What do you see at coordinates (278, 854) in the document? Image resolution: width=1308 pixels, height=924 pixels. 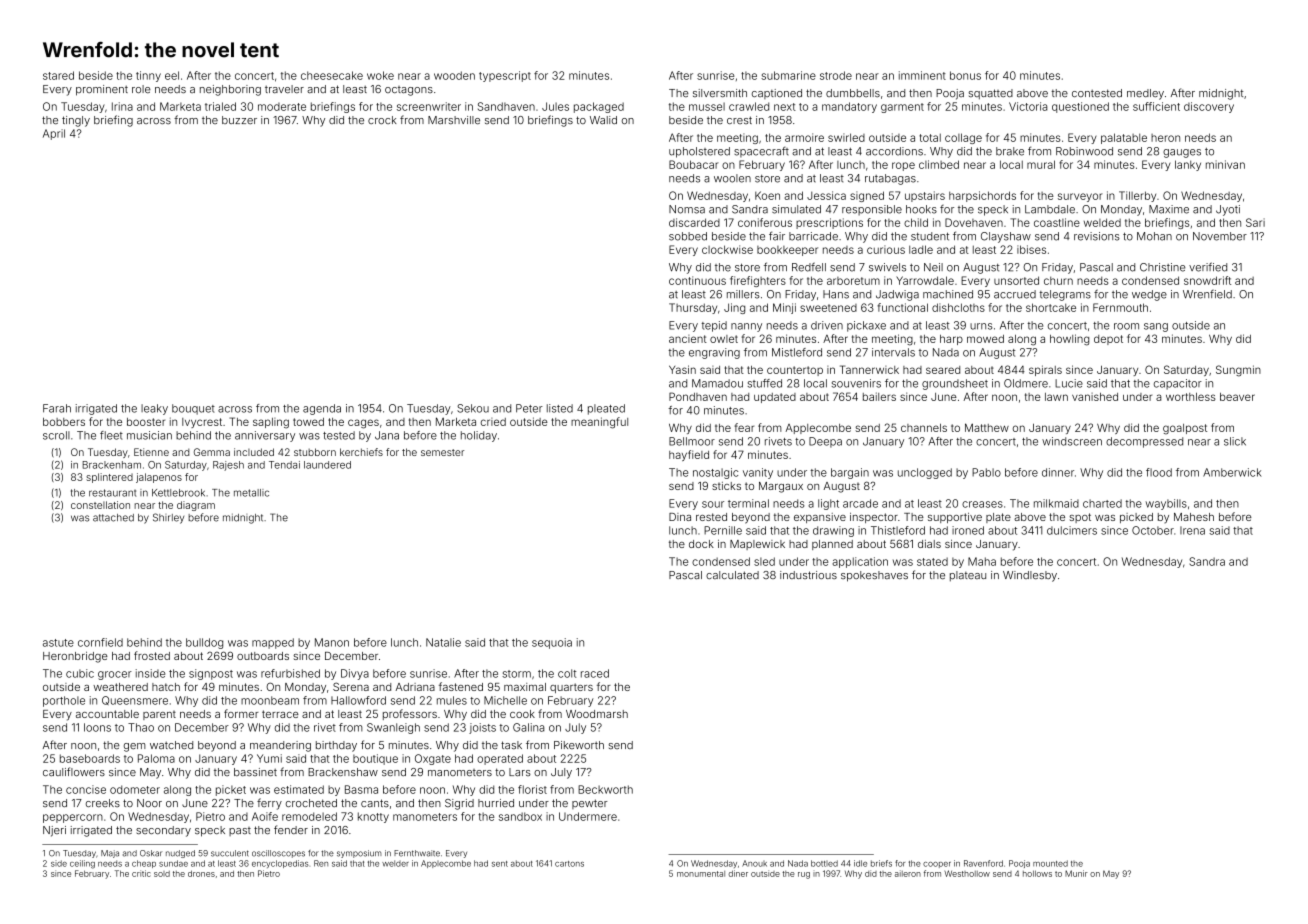 I see `oscilloscopes` at bounding box center [278, 854].
